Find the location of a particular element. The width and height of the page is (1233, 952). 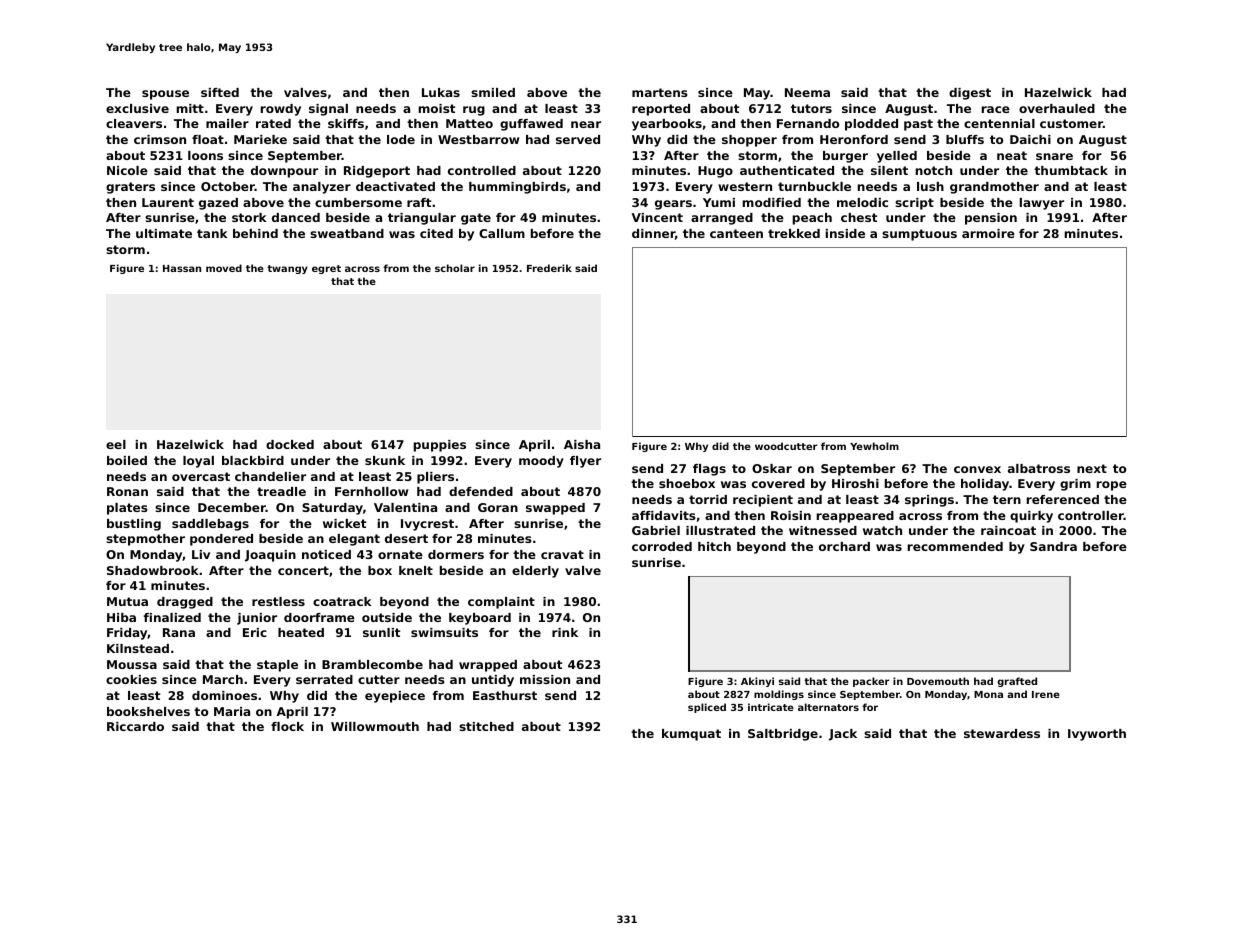

Sandra is located at coordinates (1053, 546).
